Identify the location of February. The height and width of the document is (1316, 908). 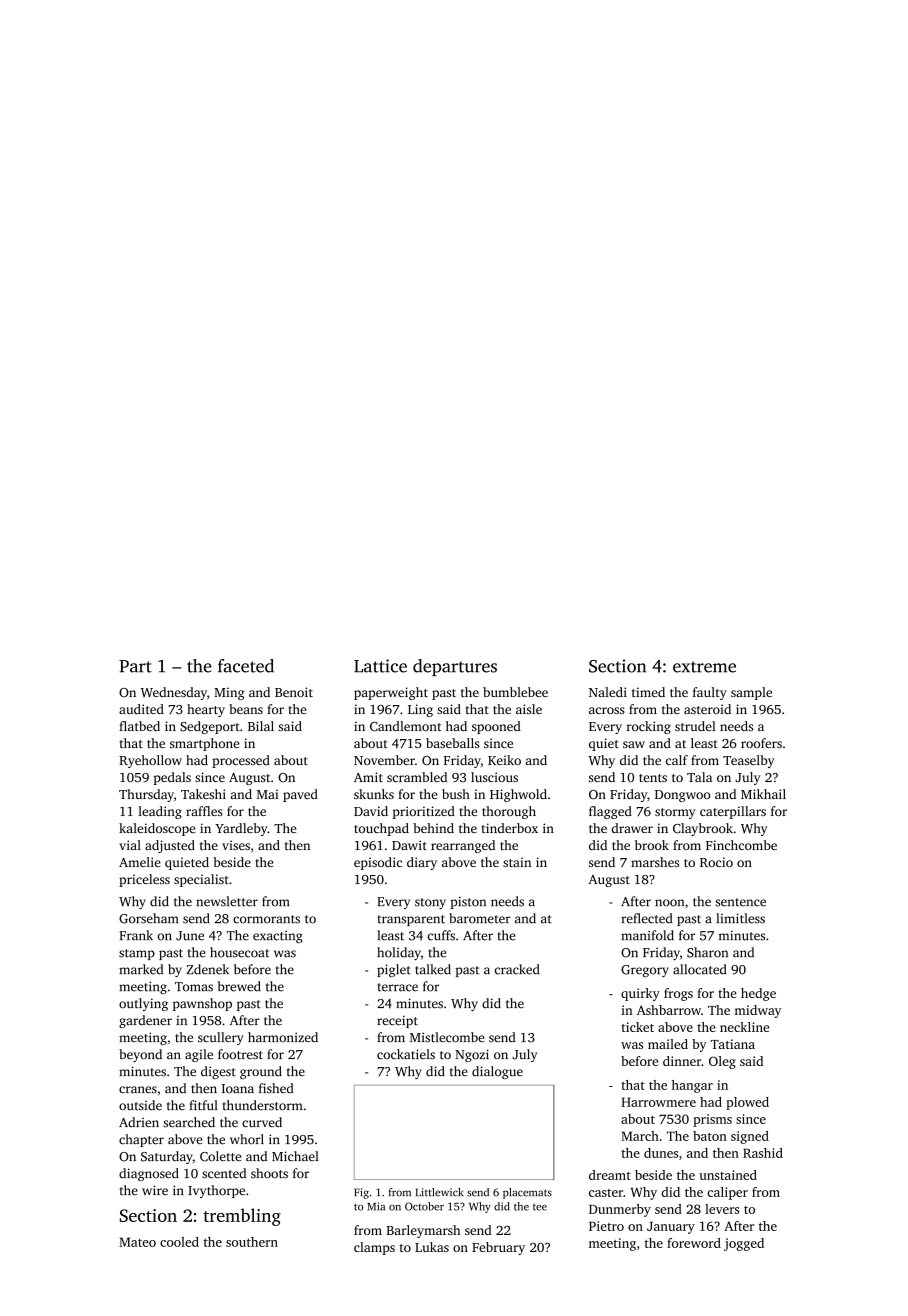
(498, 1248).
